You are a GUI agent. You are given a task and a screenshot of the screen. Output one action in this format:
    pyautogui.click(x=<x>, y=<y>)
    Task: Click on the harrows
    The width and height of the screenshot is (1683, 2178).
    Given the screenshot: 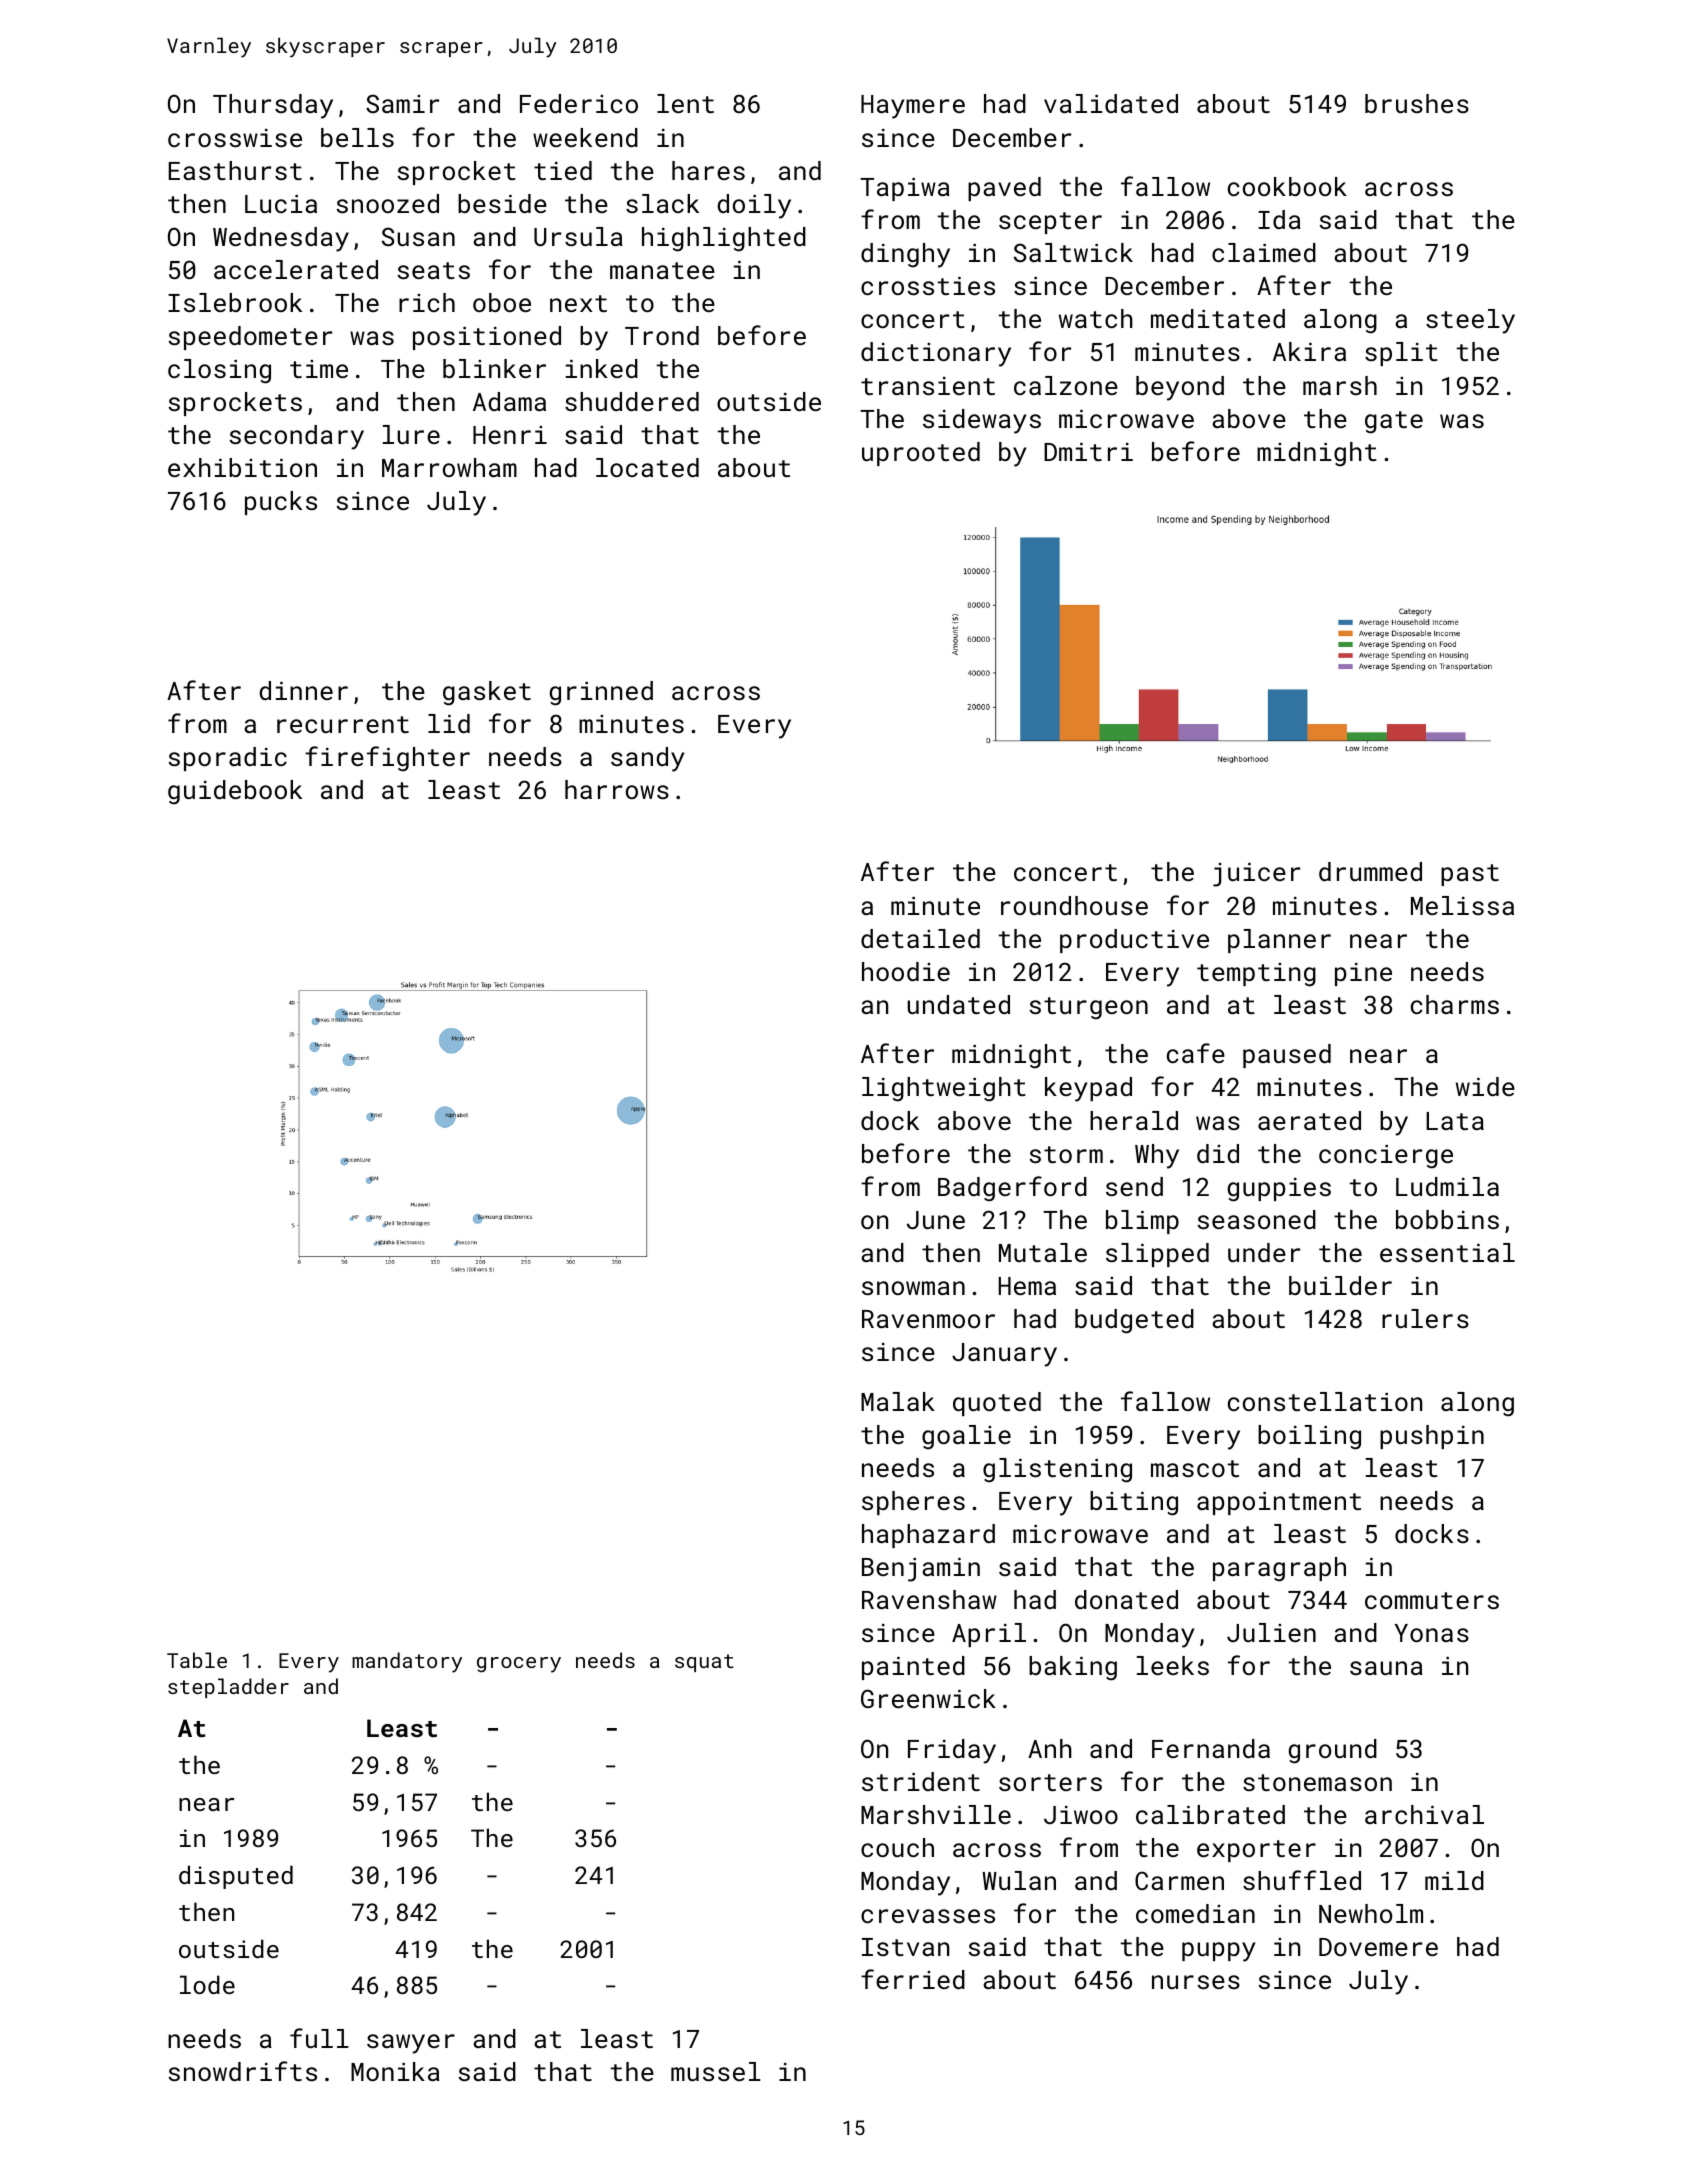 What is the action you would take?
    pyautogui.click(x=617, y=789)
